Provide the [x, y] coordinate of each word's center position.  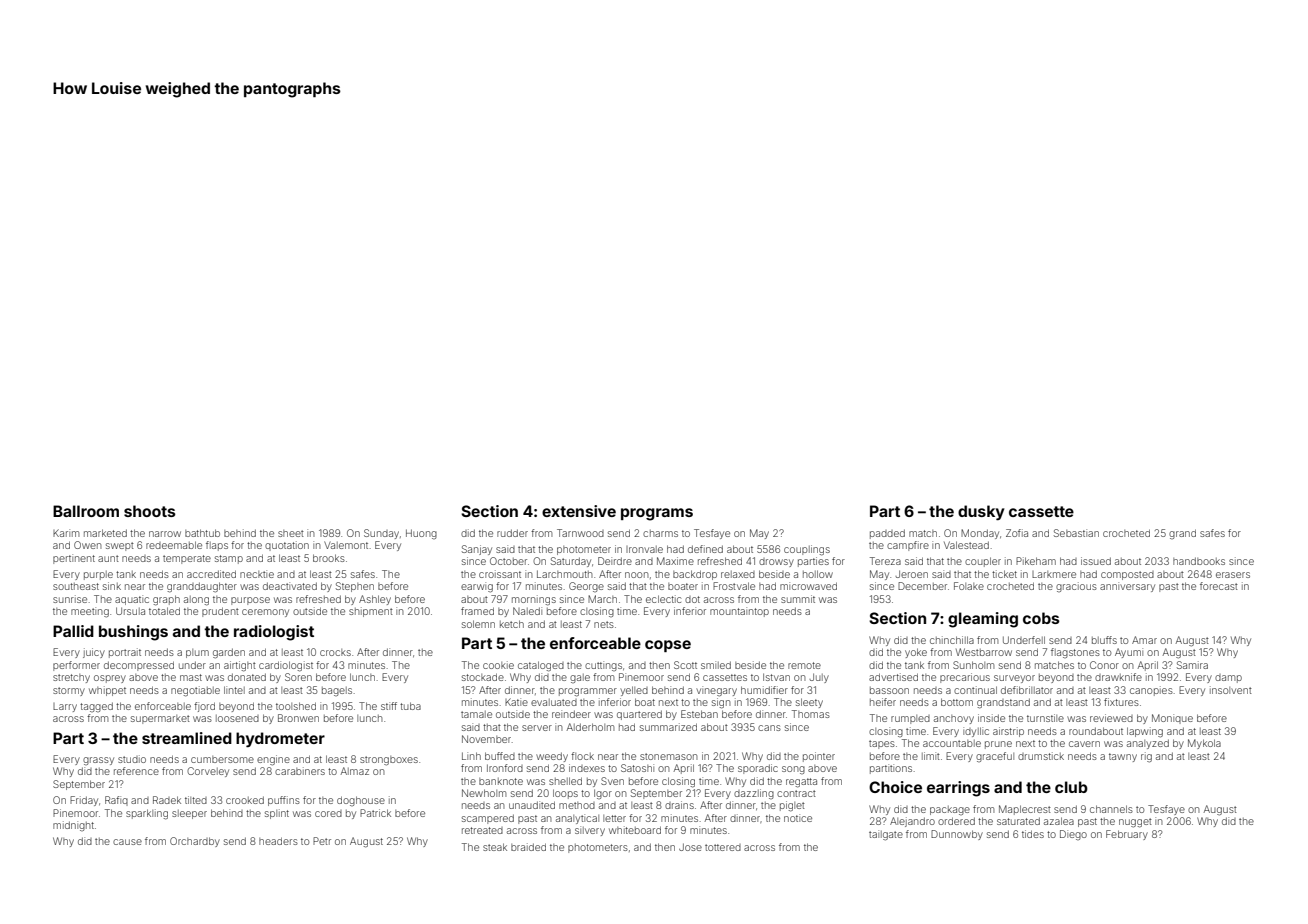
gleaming [983, 620]
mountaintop [739, 612]
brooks [329, 558]
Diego [1073, 835]
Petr [322, 841]
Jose [690, 847]
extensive [579, 511]
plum [197, 653]
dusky [981, 512]
